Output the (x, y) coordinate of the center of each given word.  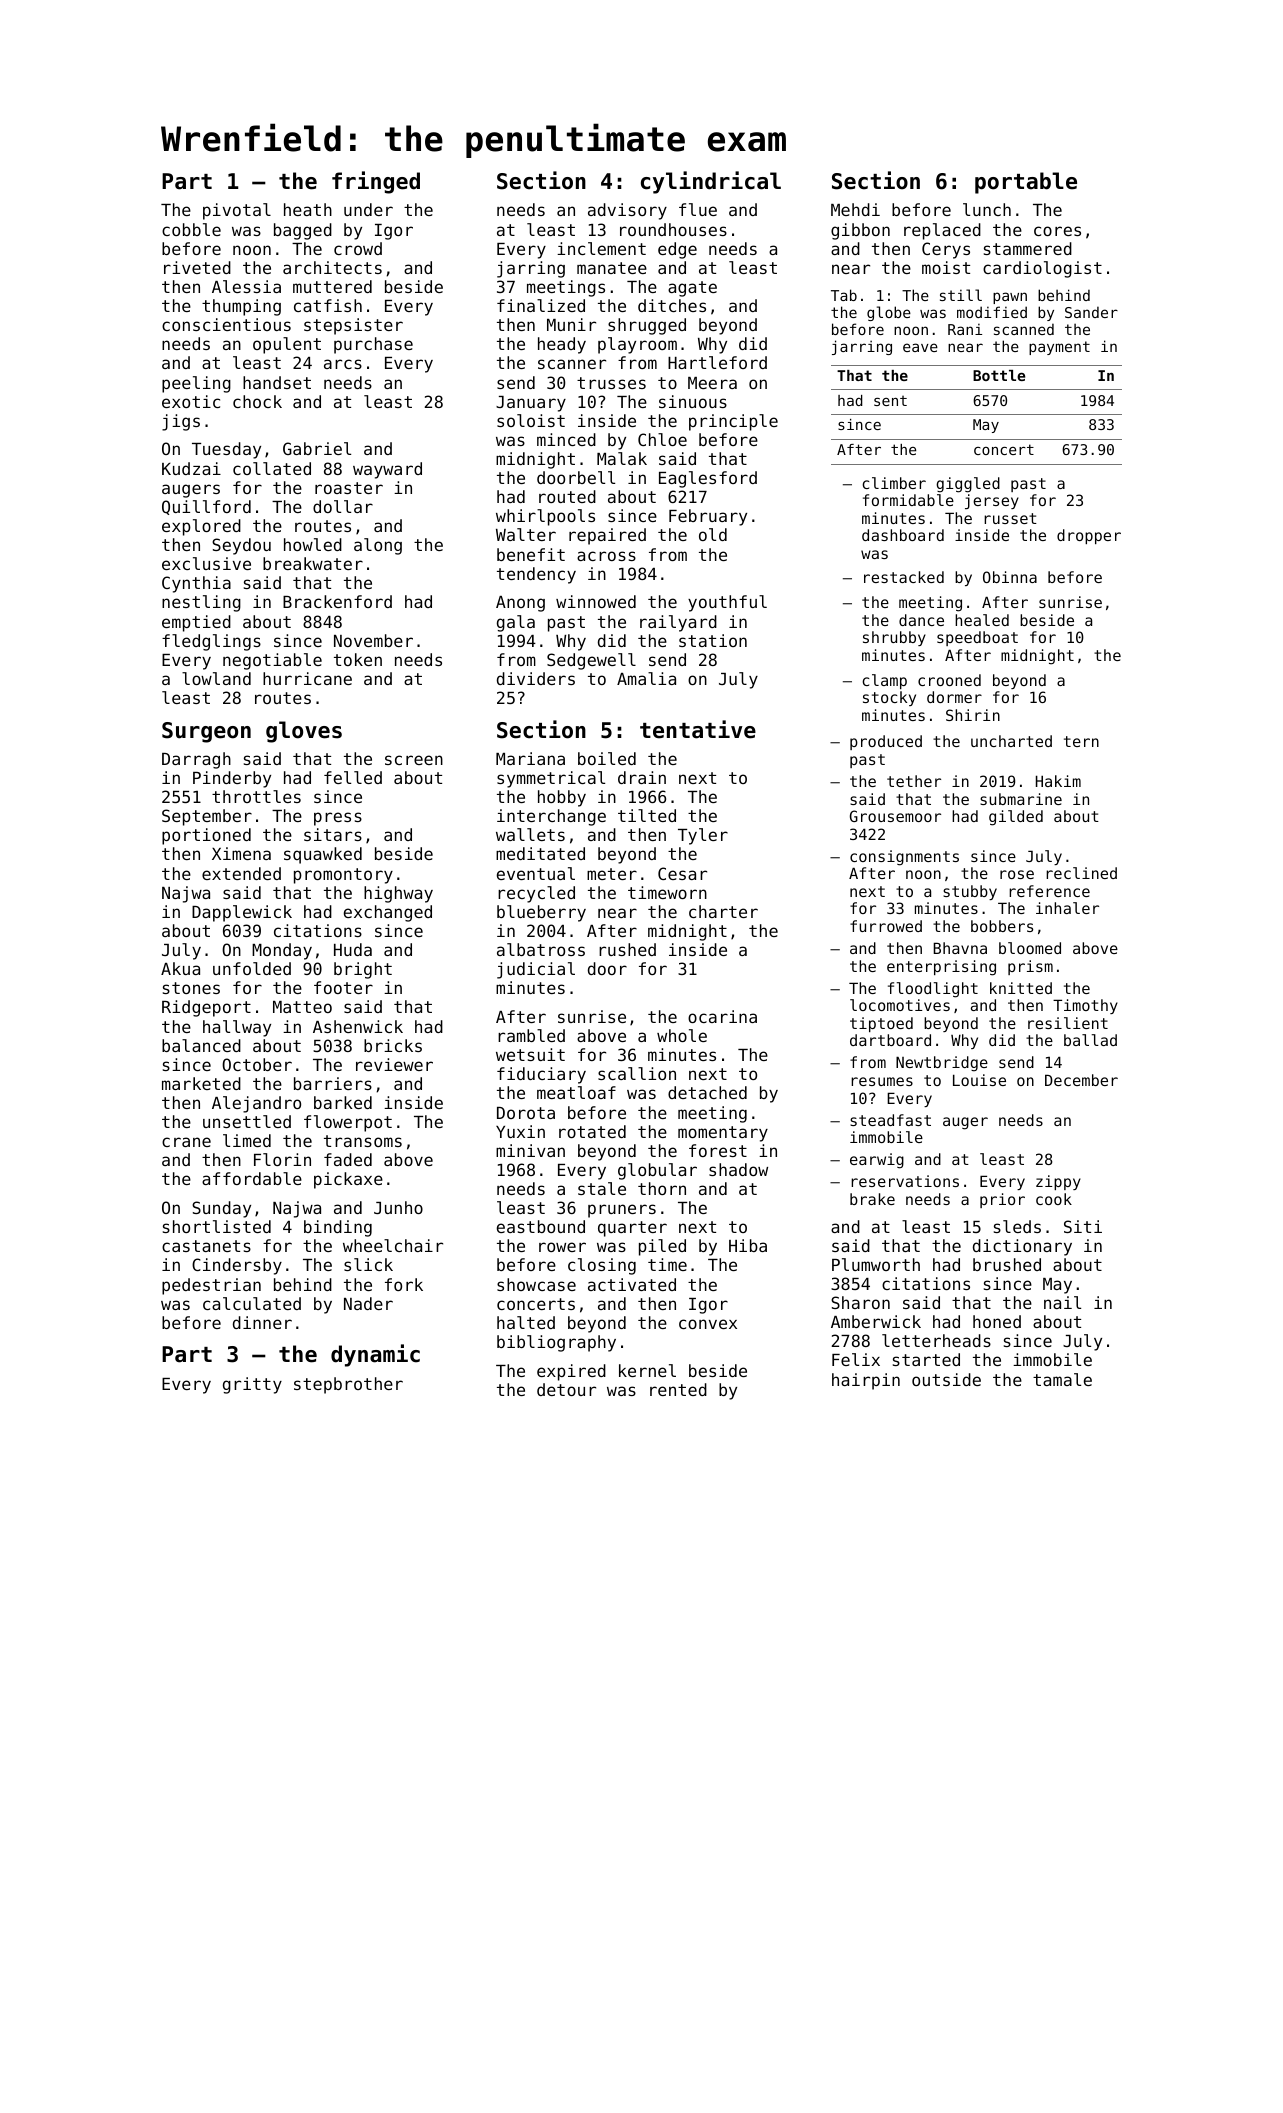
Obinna (1010, 577)
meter (612, 874)
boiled (607, 758)
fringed (376, 182)
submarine (1021, 799)
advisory (627, 211)
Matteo (302, 1007)
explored (201, 527)
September (207, 817)
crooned (949, 680)
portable (1026, 183)
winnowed (596, 601)
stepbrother (348, 1385)
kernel (647, 1370)
